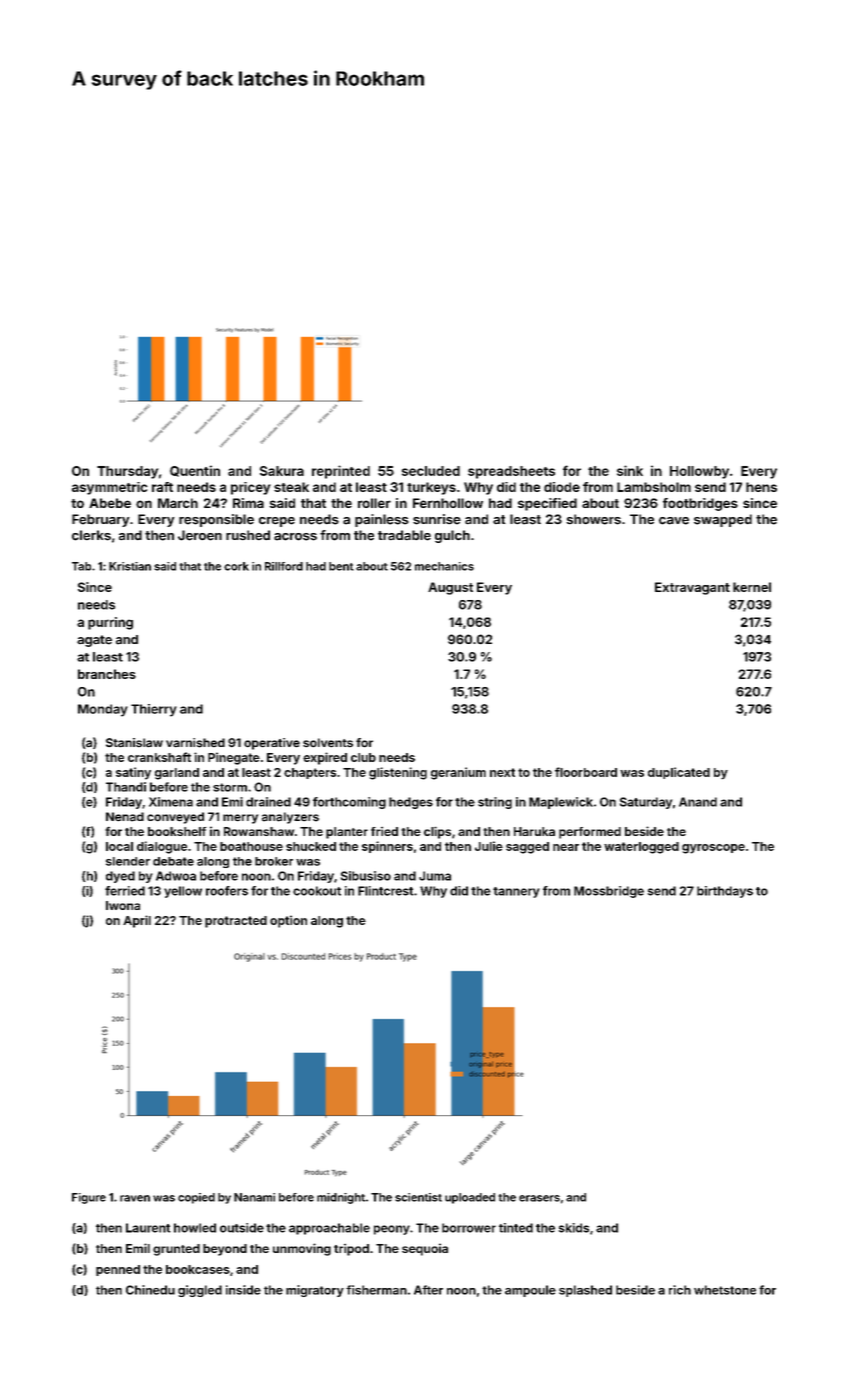 This page has width=849, height=1400. I want to click on birthdays, so click(725, 892).
